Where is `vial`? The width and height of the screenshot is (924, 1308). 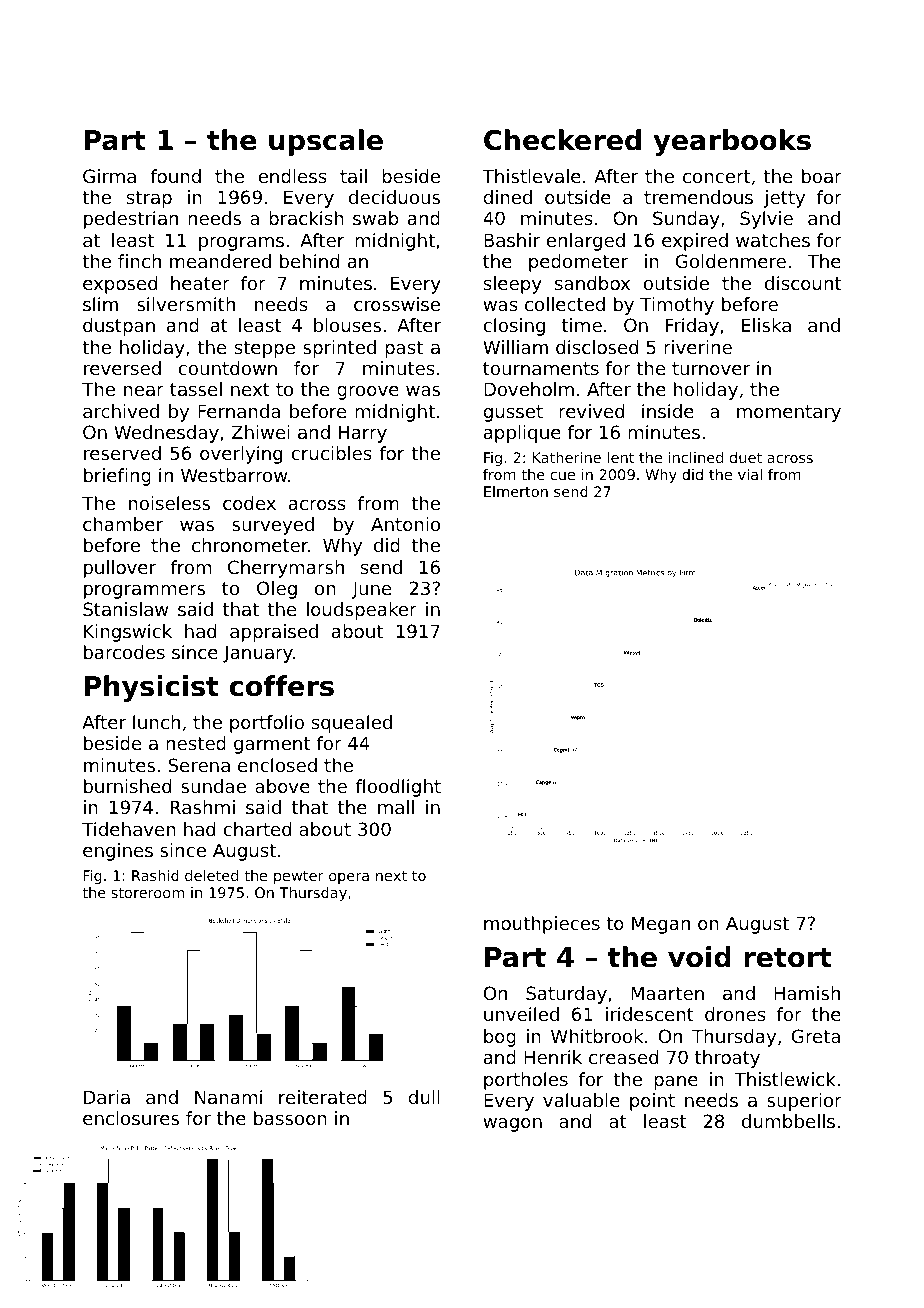
vial is located at coordinates (750, 474).
